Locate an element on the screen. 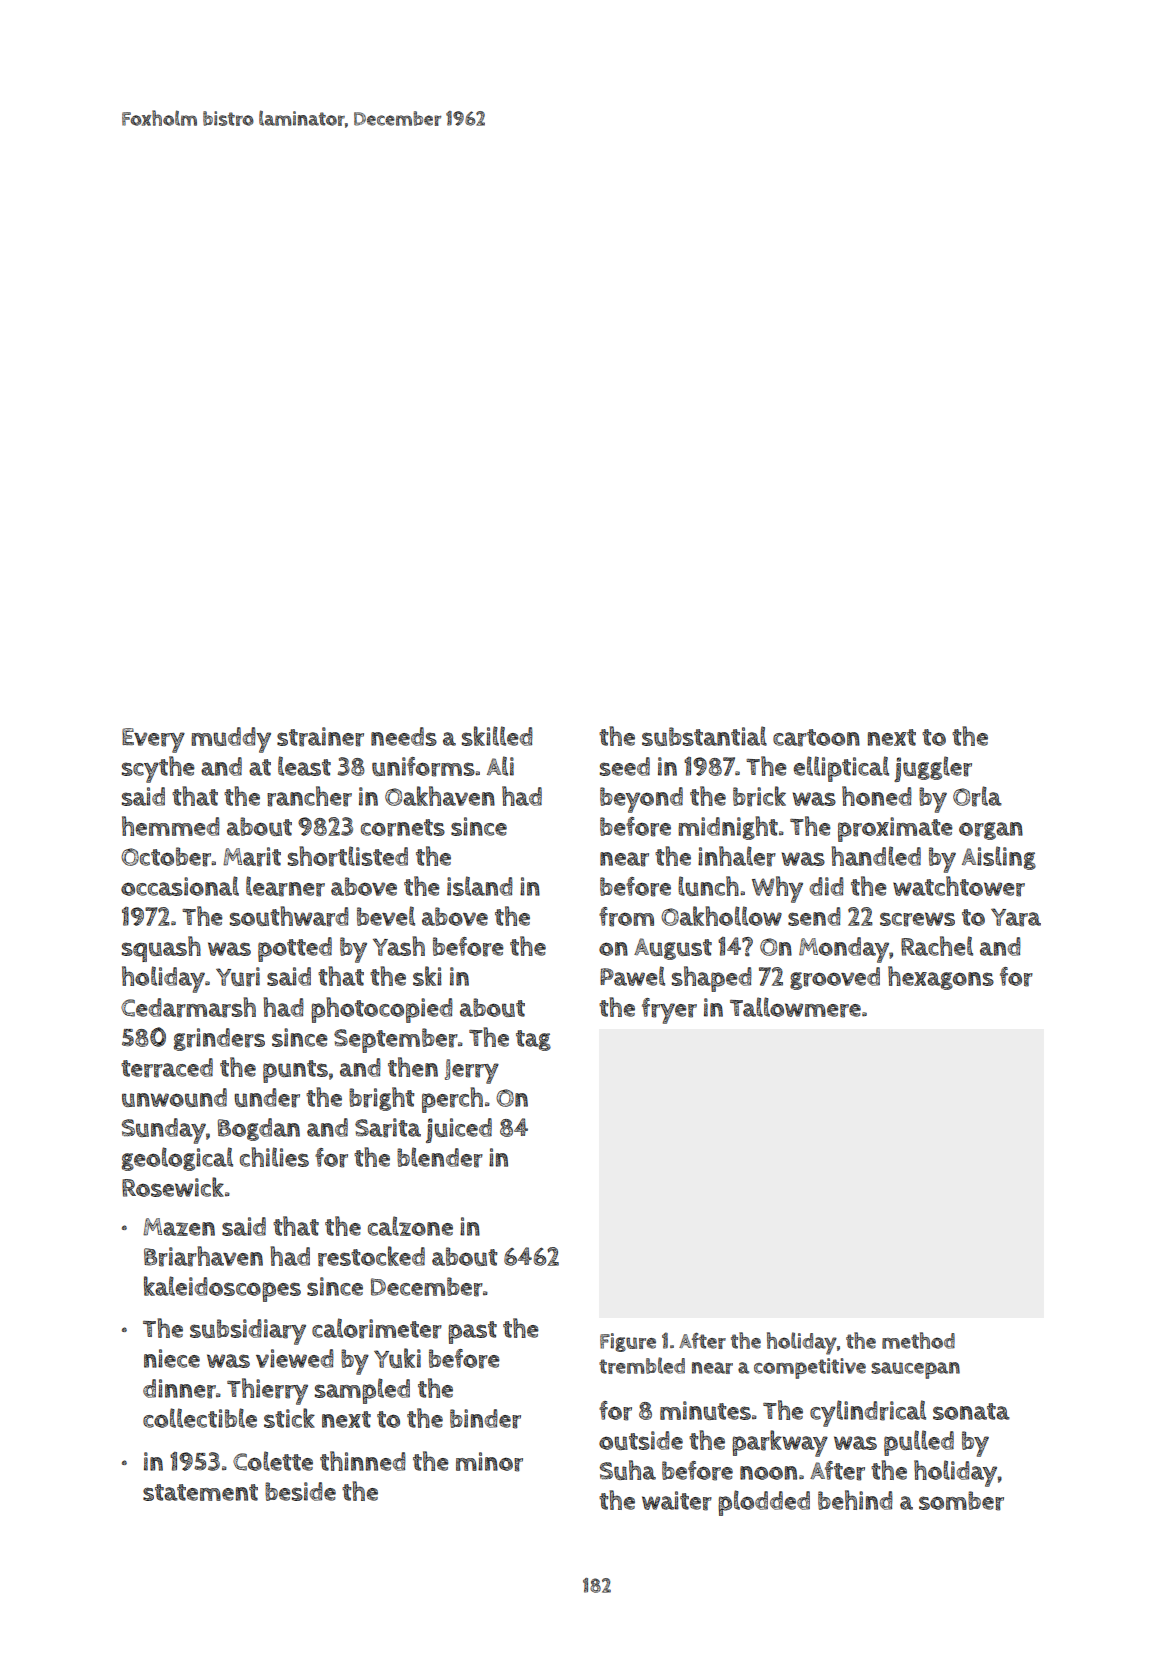 This screenshot has height=1654, width=1165. Every is located at coordinates (153, 740).
